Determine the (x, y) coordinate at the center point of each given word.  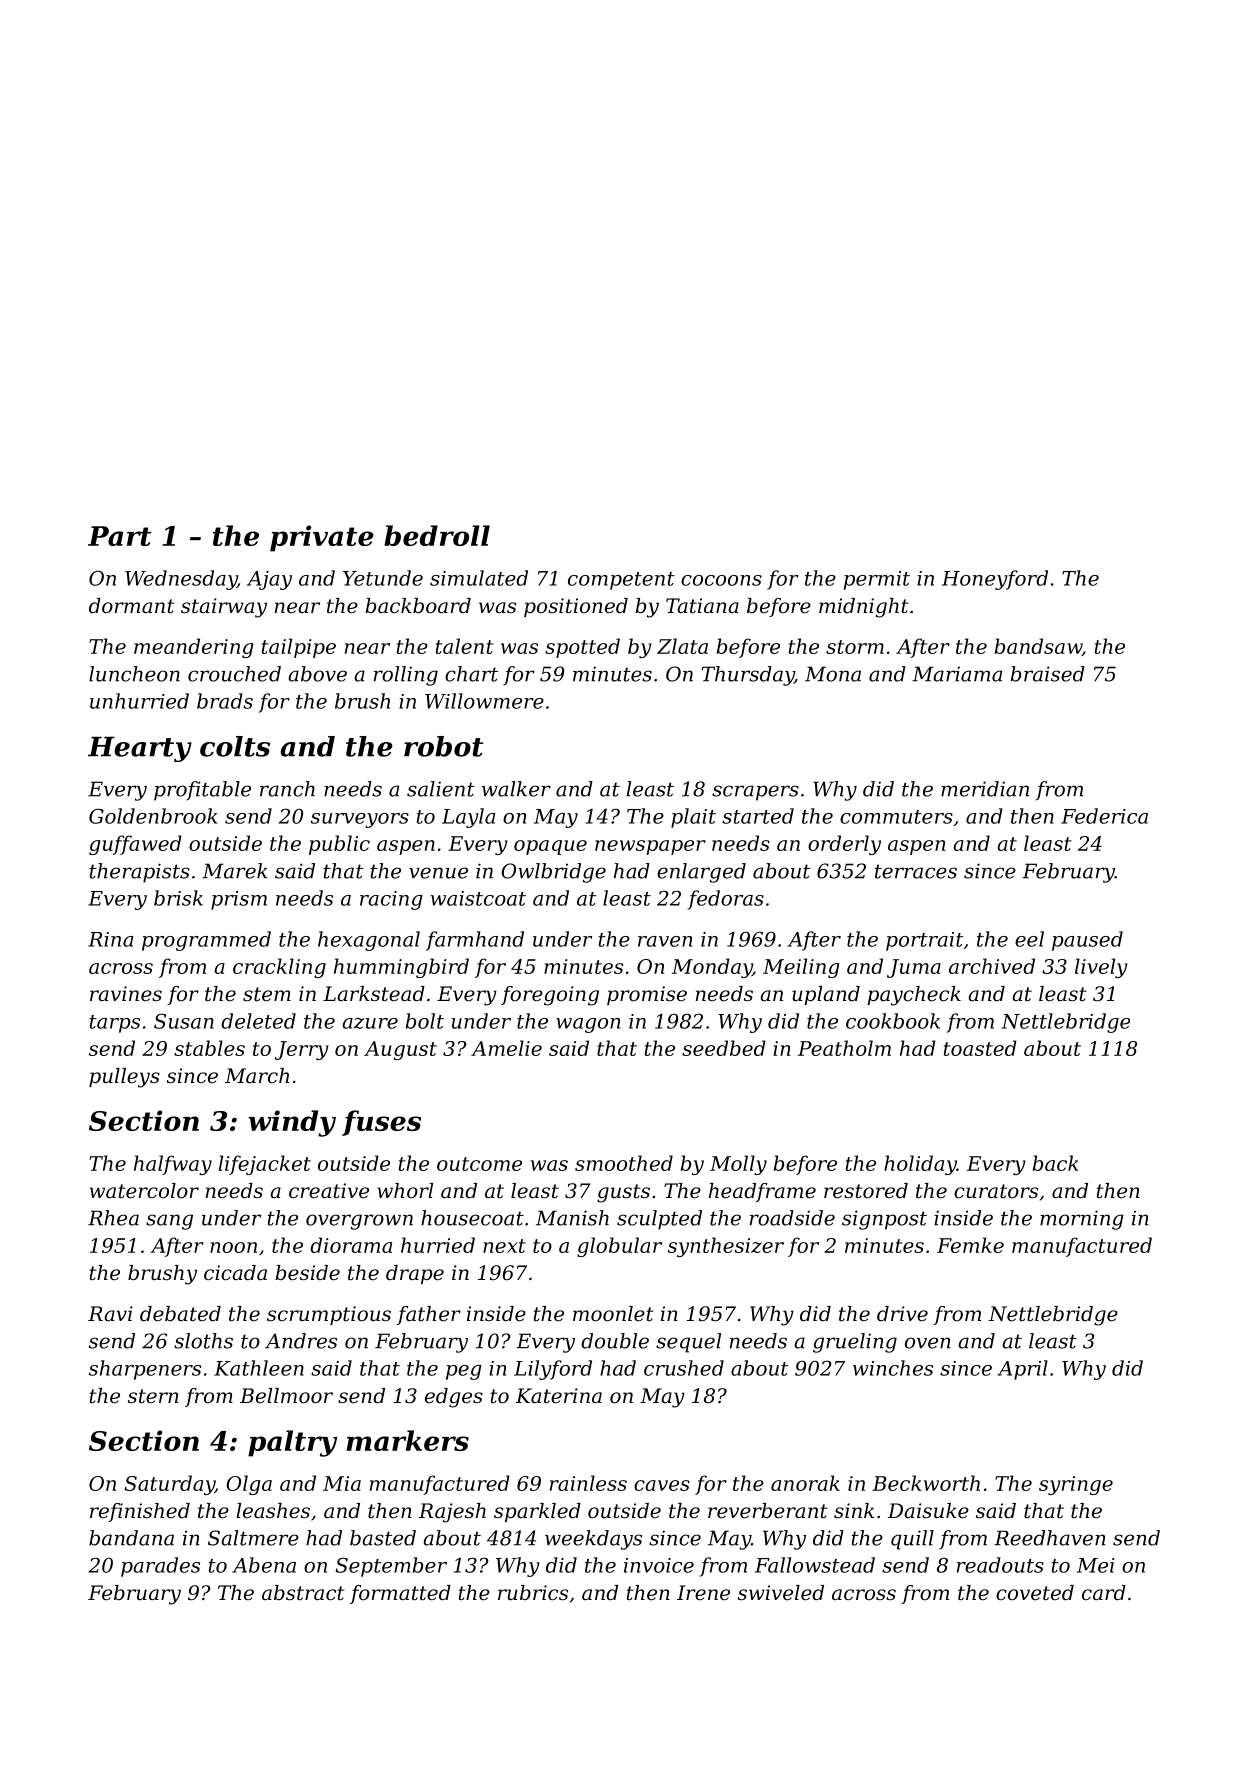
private (322, 538)
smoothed (624, 1163)
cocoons (721, 580)
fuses (381, 1123)
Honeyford (995, 580)
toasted (980, 1048)
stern (153, 1396)
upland (826, 995)
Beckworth (926, 1483)
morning (1082, 1220)
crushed (684, 1368)
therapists (139, 873)
